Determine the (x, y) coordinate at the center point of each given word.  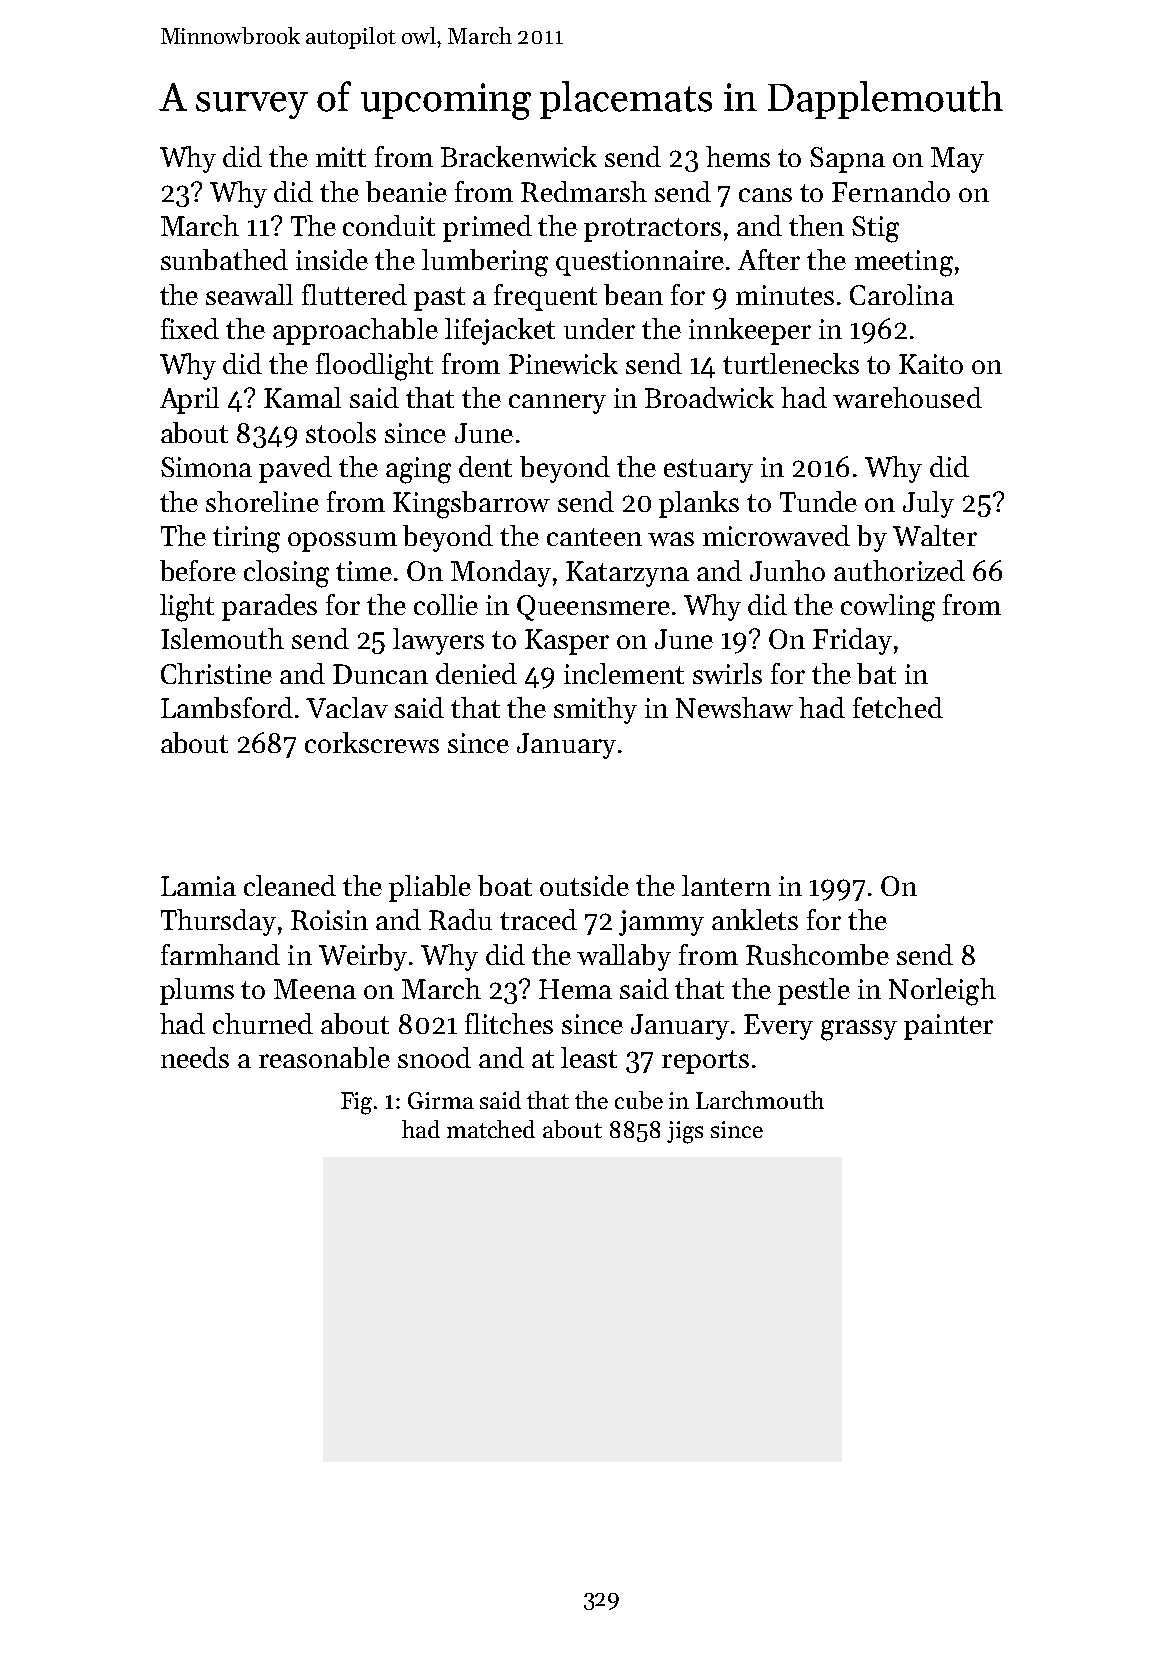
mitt (341, 157)
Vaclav (347, 707)
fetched (898, 707)
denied (476, 673)
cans (765, 195)
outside (584, 885)
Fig (356, 1103)
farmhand (220, 954)
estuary (708, 471)
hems (738, 156)
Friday (852, 641)
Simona (206, 467)
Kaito (931, 364)
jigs (685, 1132)
